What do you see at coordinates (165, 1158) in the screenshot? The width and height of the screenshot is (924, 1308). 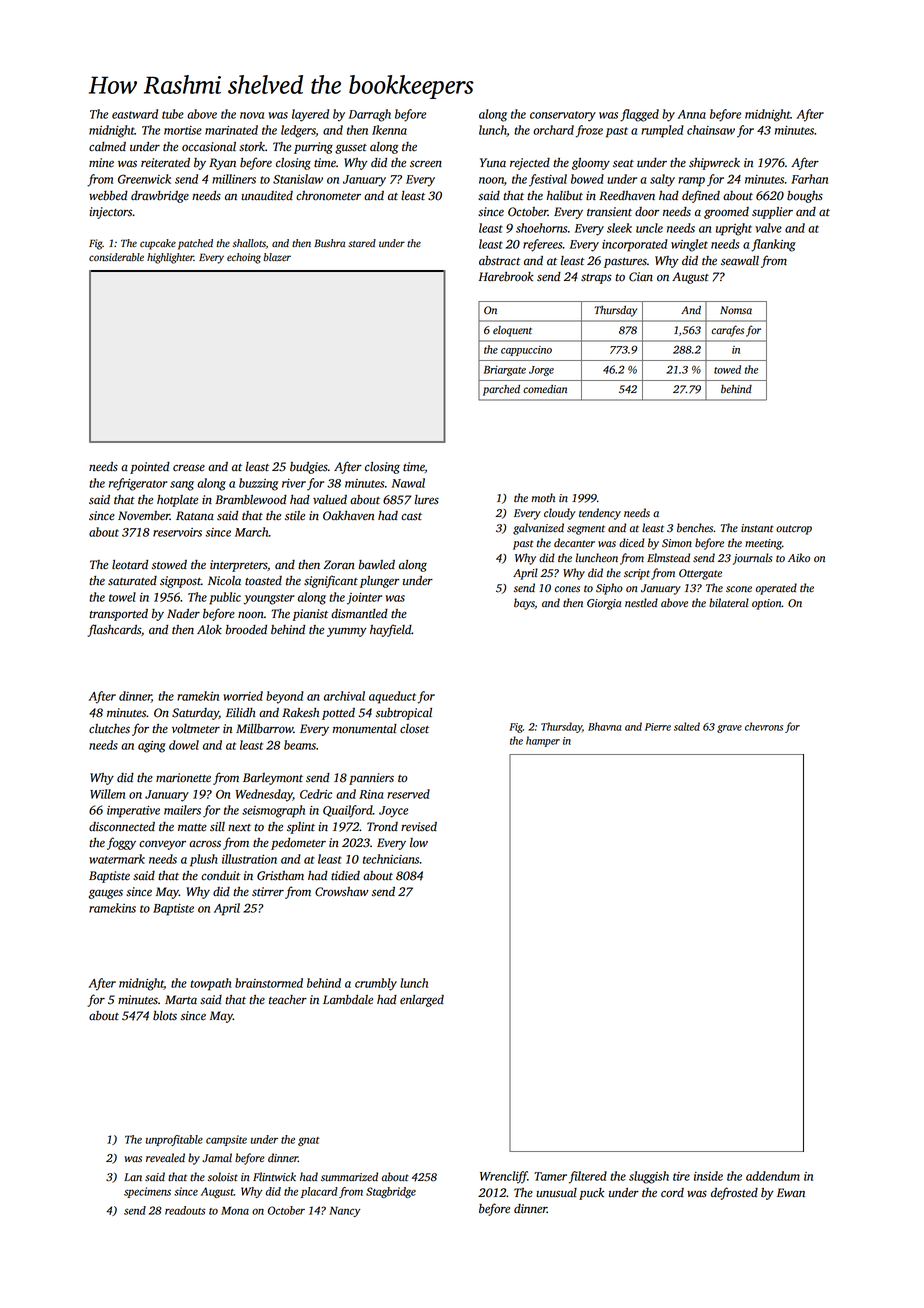 I see `revealed` at bounding box center [165, 1158].
